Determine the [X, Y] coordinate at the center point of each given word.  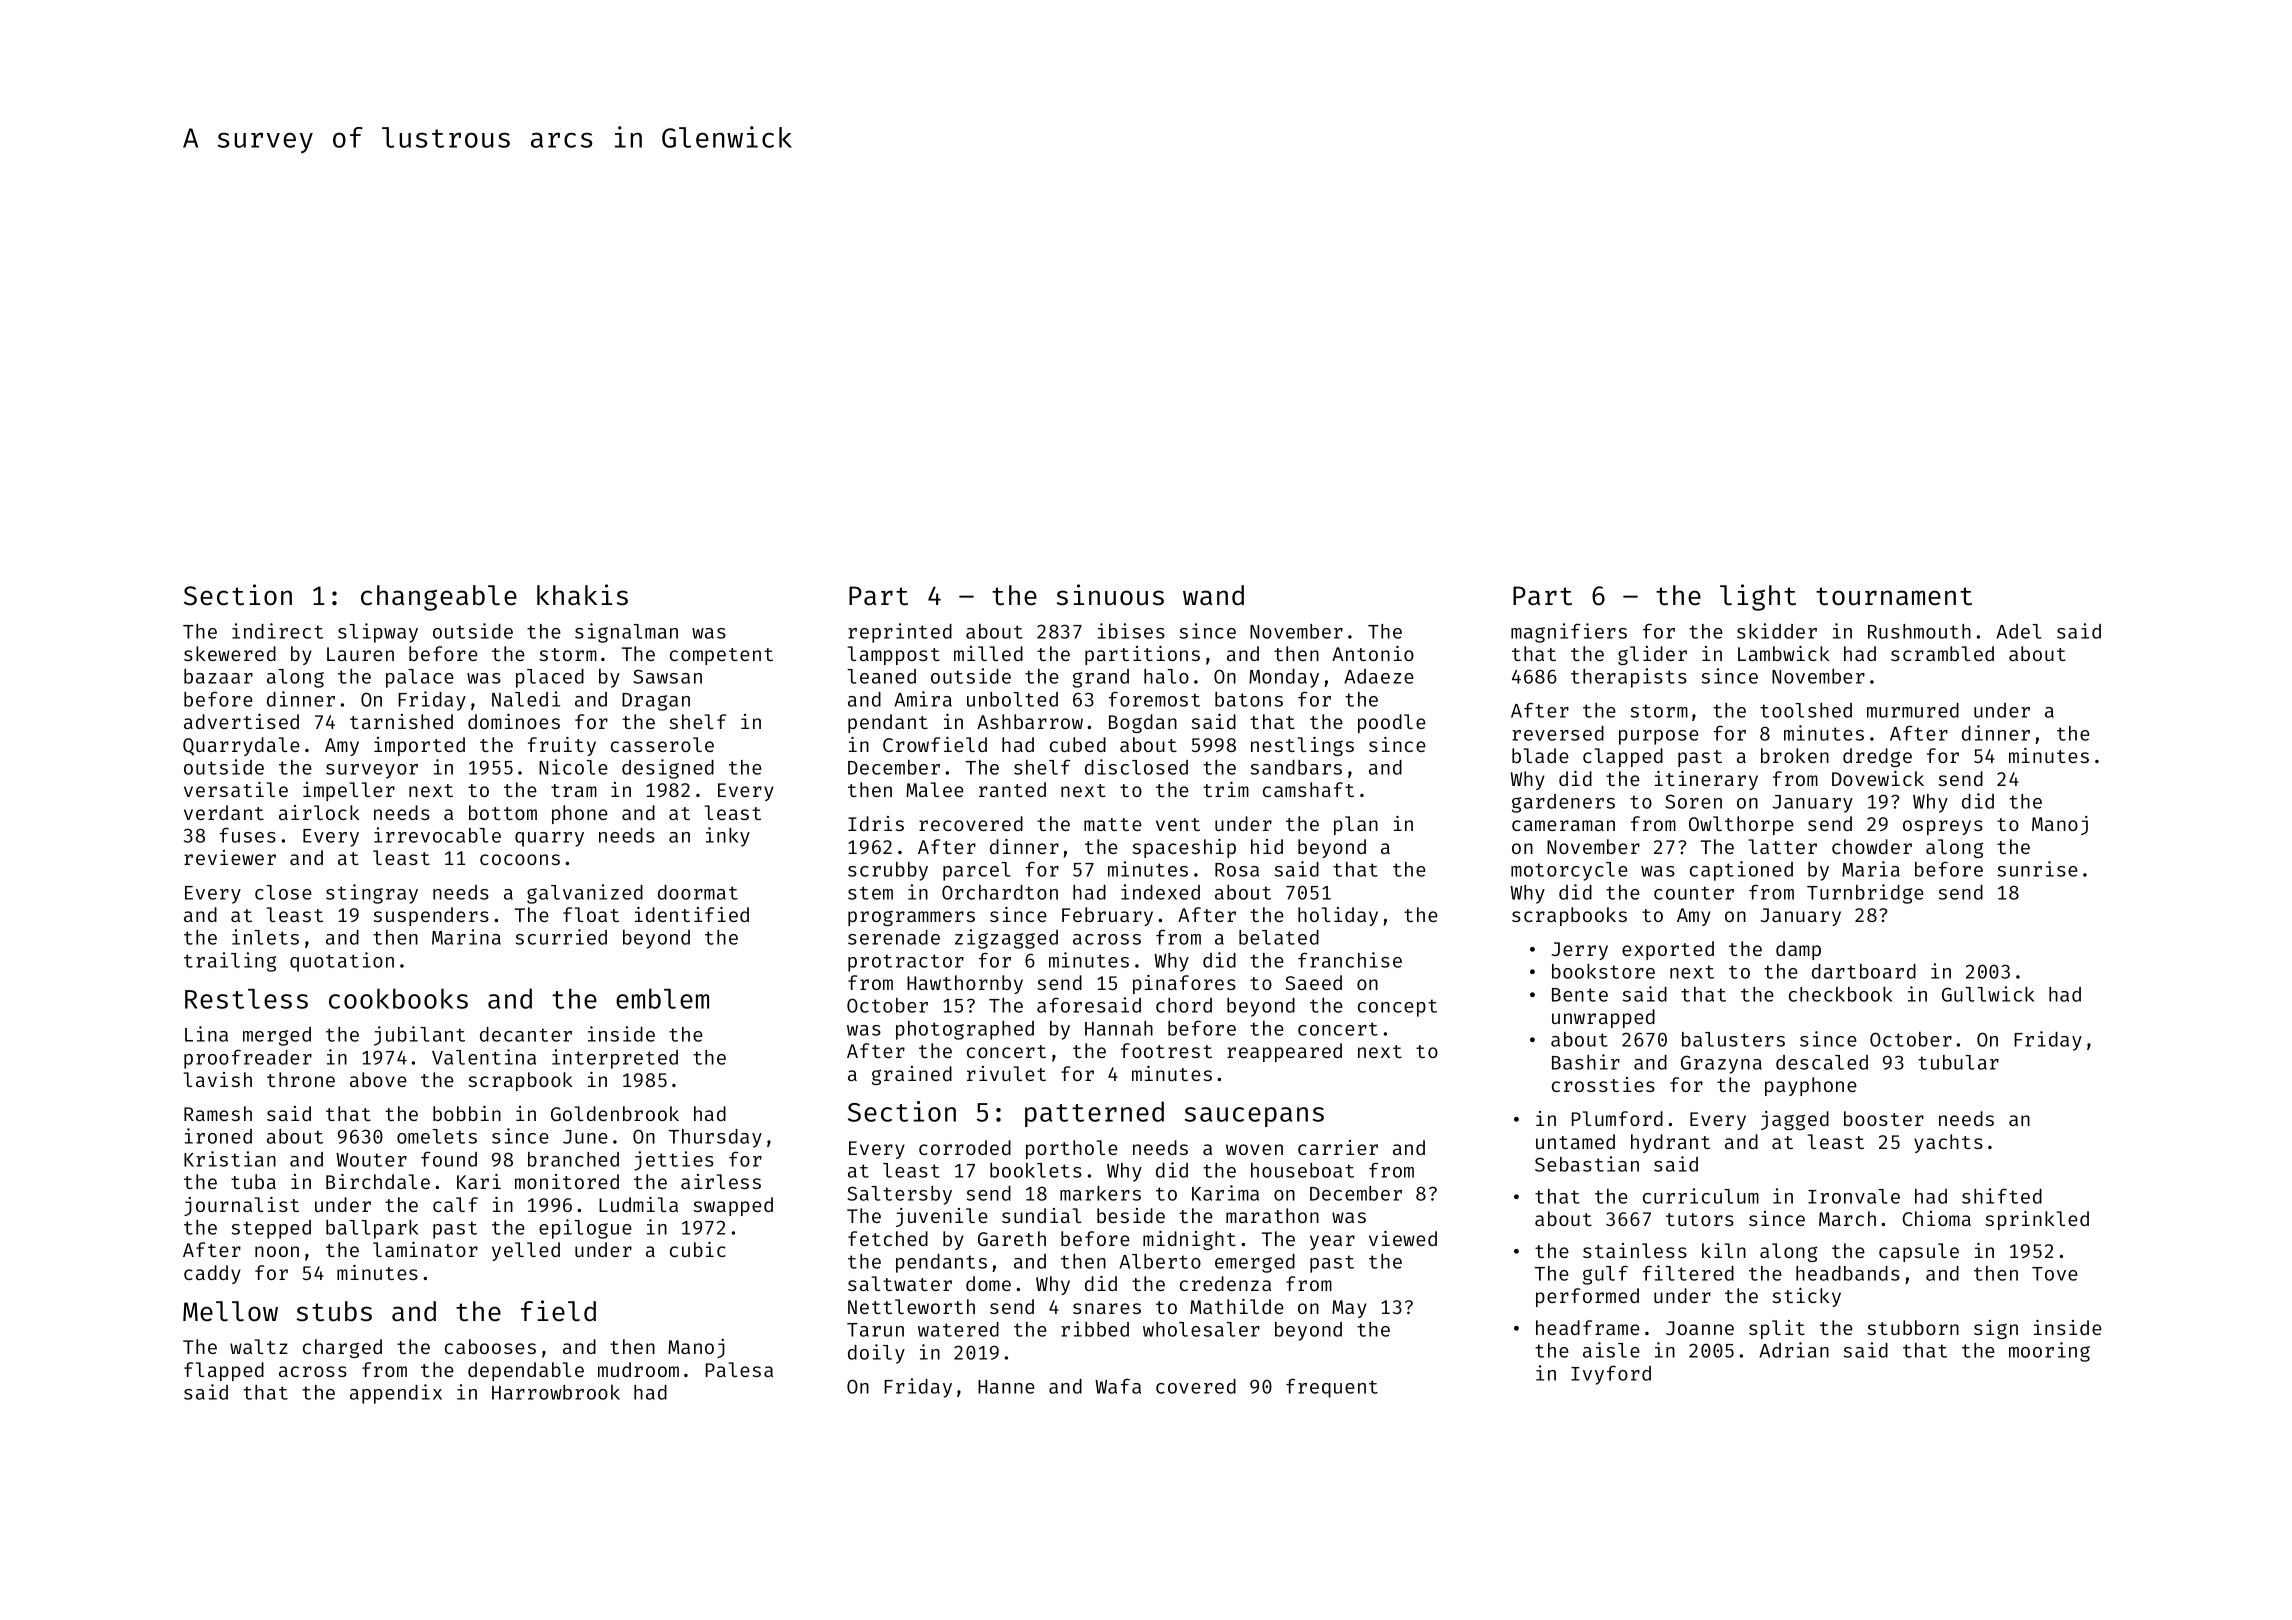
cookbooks [398, 998]
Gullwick [1988, 994]
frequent [1332, 1388]
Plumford [1617, 1118]
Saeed [1313, 982]
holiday [1338, 916]
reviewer [230, 857]
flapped [224, 1371]
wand [1213, 595]
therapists [1629, 678]
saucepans [1254, 1117]
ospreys [1943, 827]
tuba [253, 1181]
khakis [582, 595]
